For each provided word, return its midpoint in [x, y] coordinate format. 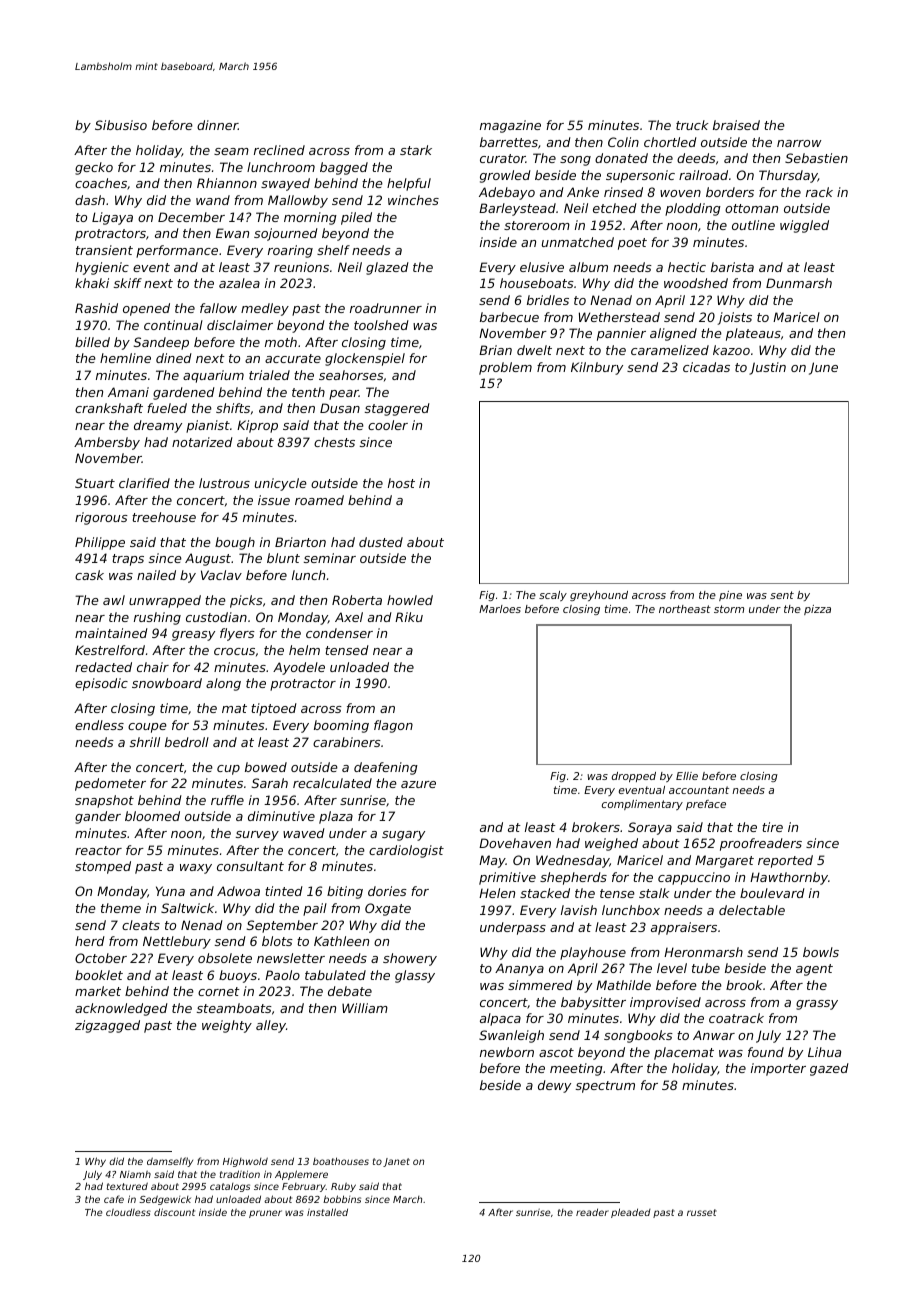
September [282, 926]
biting [345, 892]
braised [736, 125]
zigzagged [107, 1026]
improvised [665, 1003]
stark [416, 150]
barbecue [509, 317]
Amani [128, 392]
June [823, 368]
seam [231, 151]
